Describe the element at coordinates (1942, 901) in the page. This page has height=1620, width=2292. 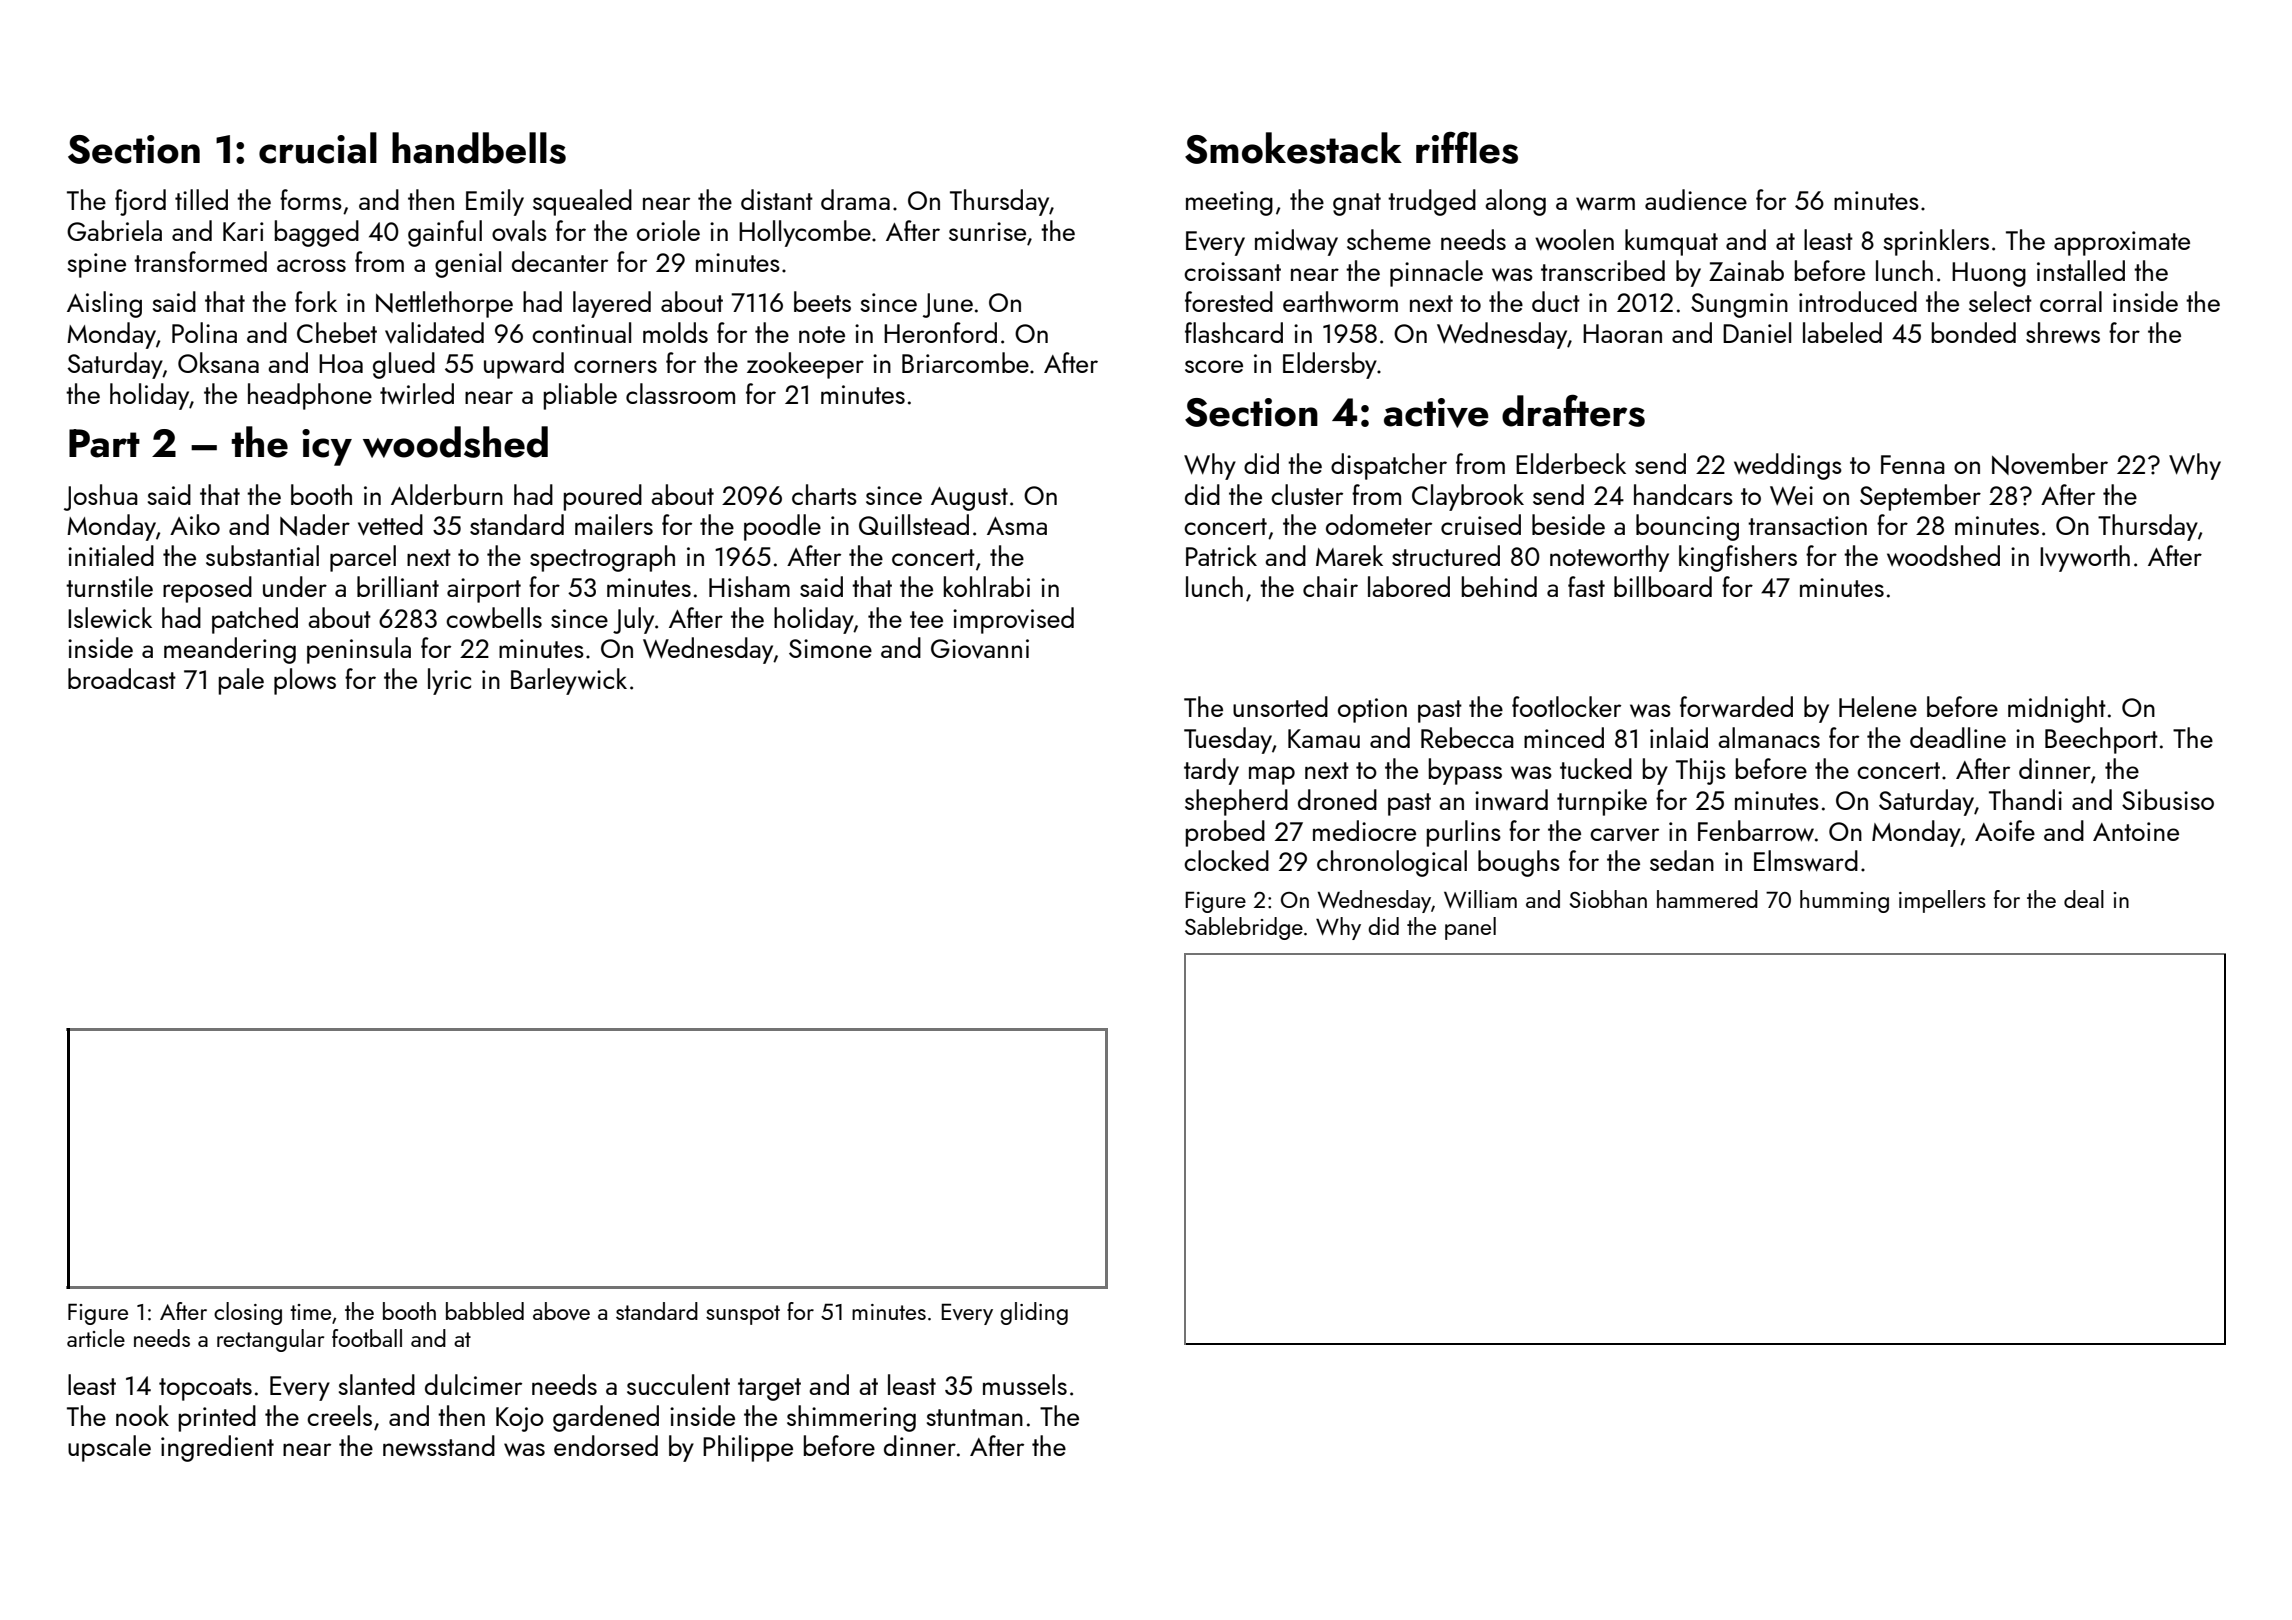
I see `impellers` at that location.
